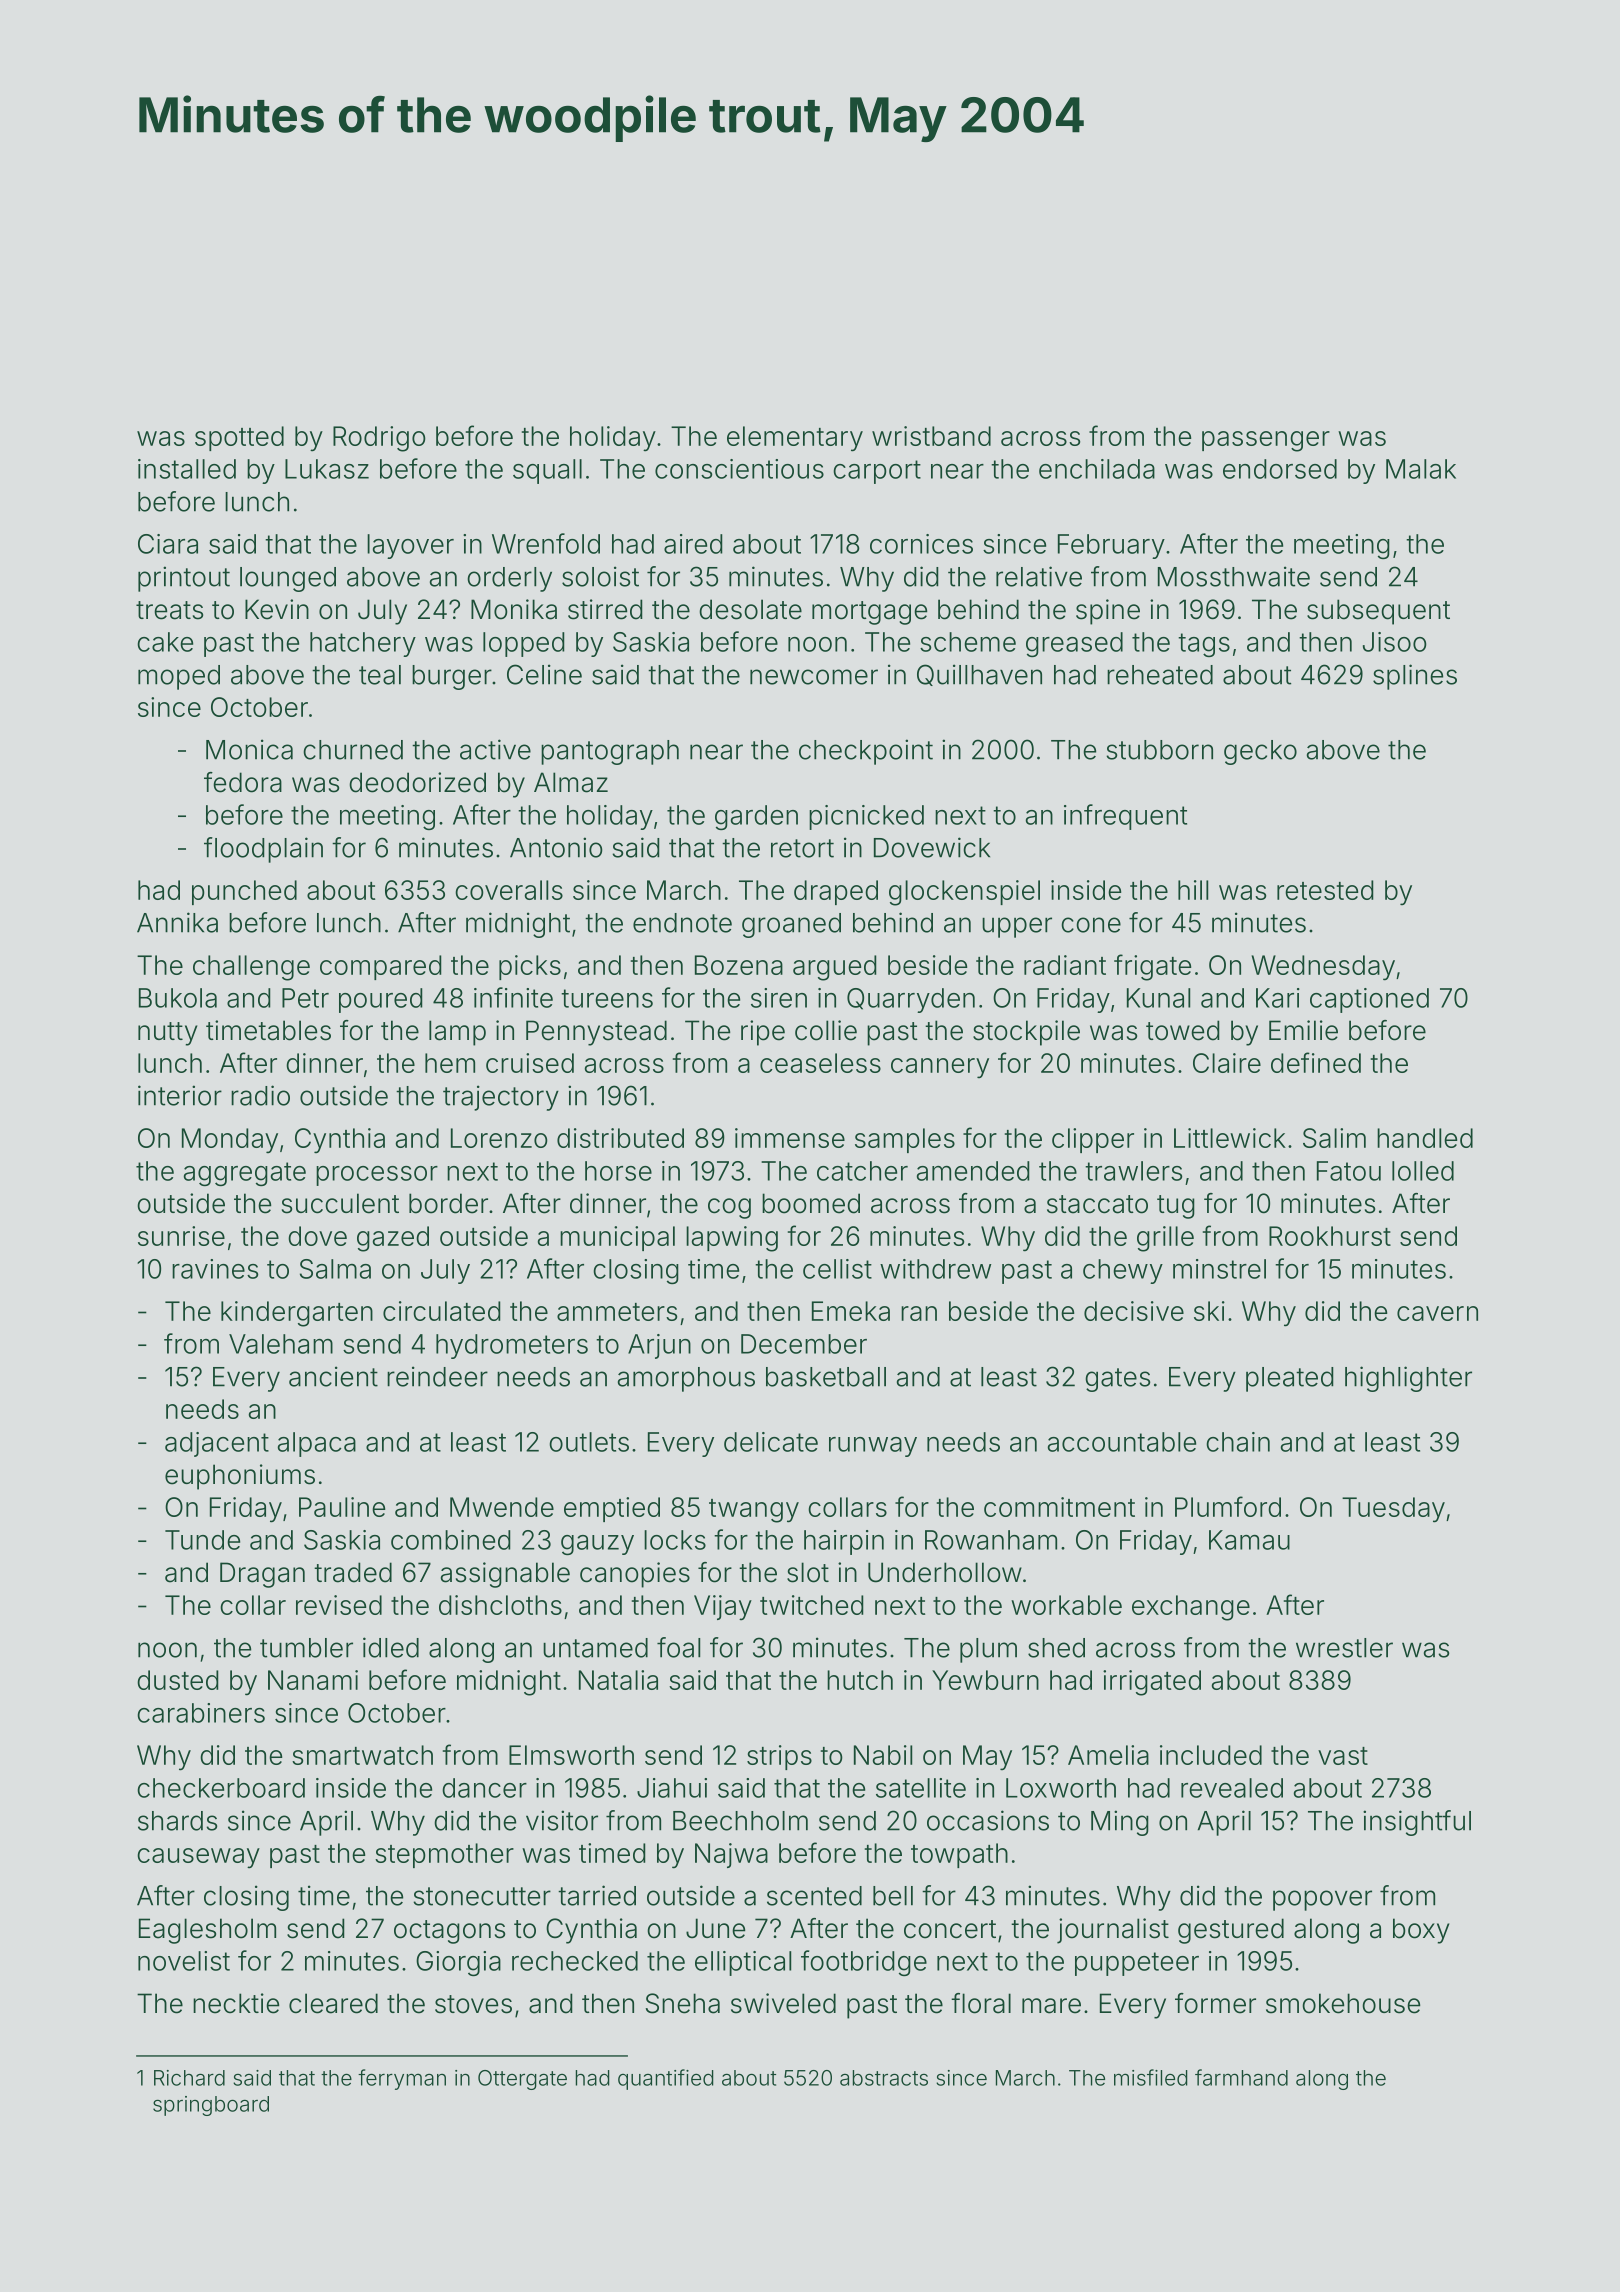  Describe the element at coordinates (666, 2079) in the page. I see `quantified` at that location.
